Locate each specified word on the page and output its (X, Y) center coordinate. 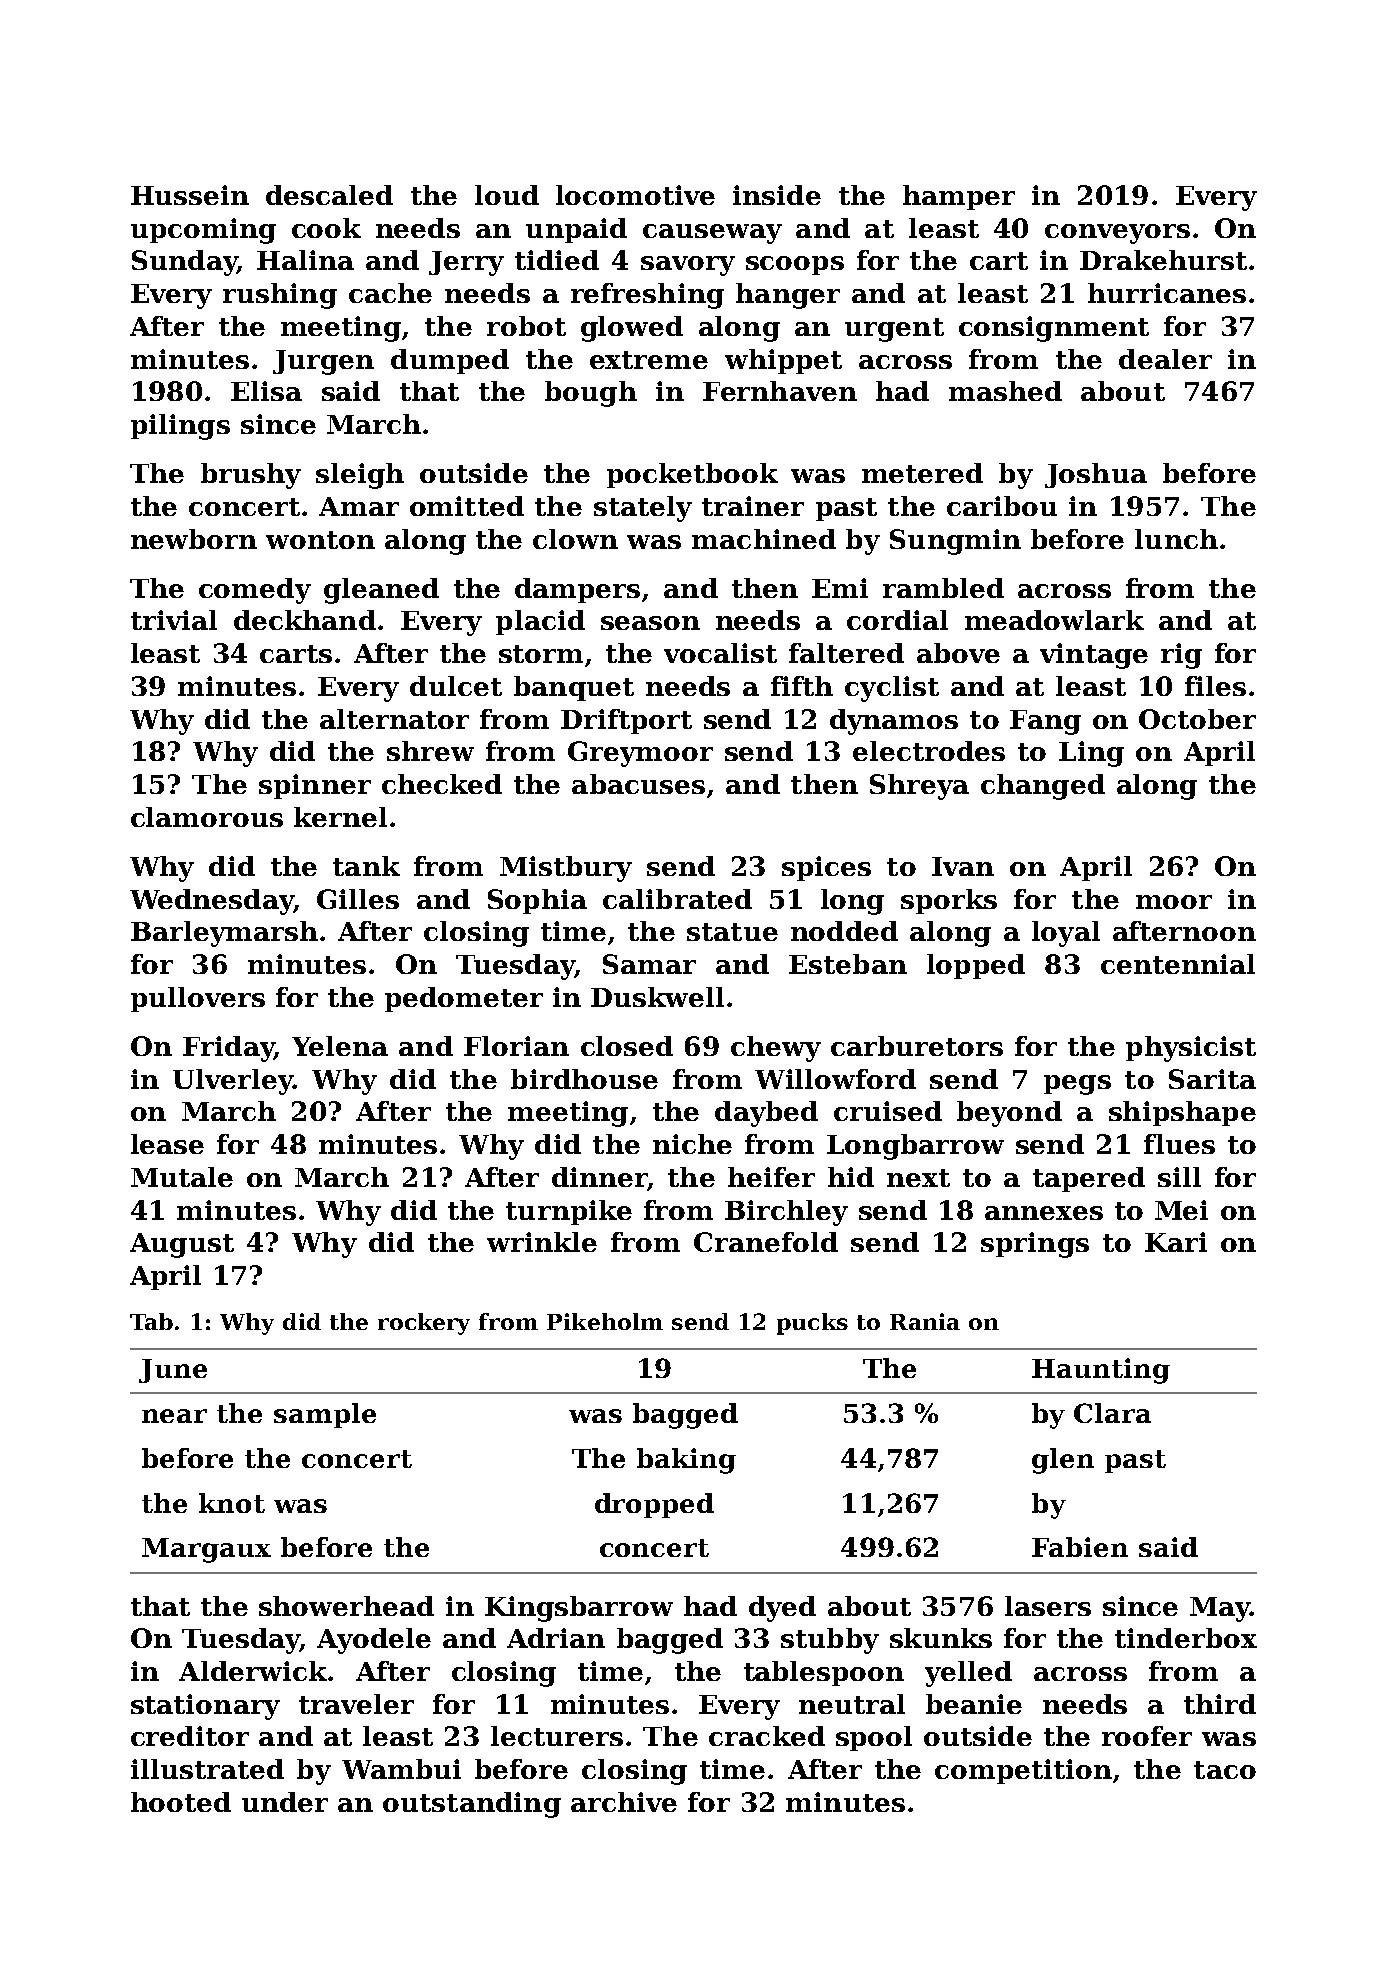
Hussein (190, 195)
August (182, 1245)
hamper (959, 197)
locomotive (635, 195)
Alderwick (253, 1671)
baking (686, 1461)
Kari (1176, 1242)
